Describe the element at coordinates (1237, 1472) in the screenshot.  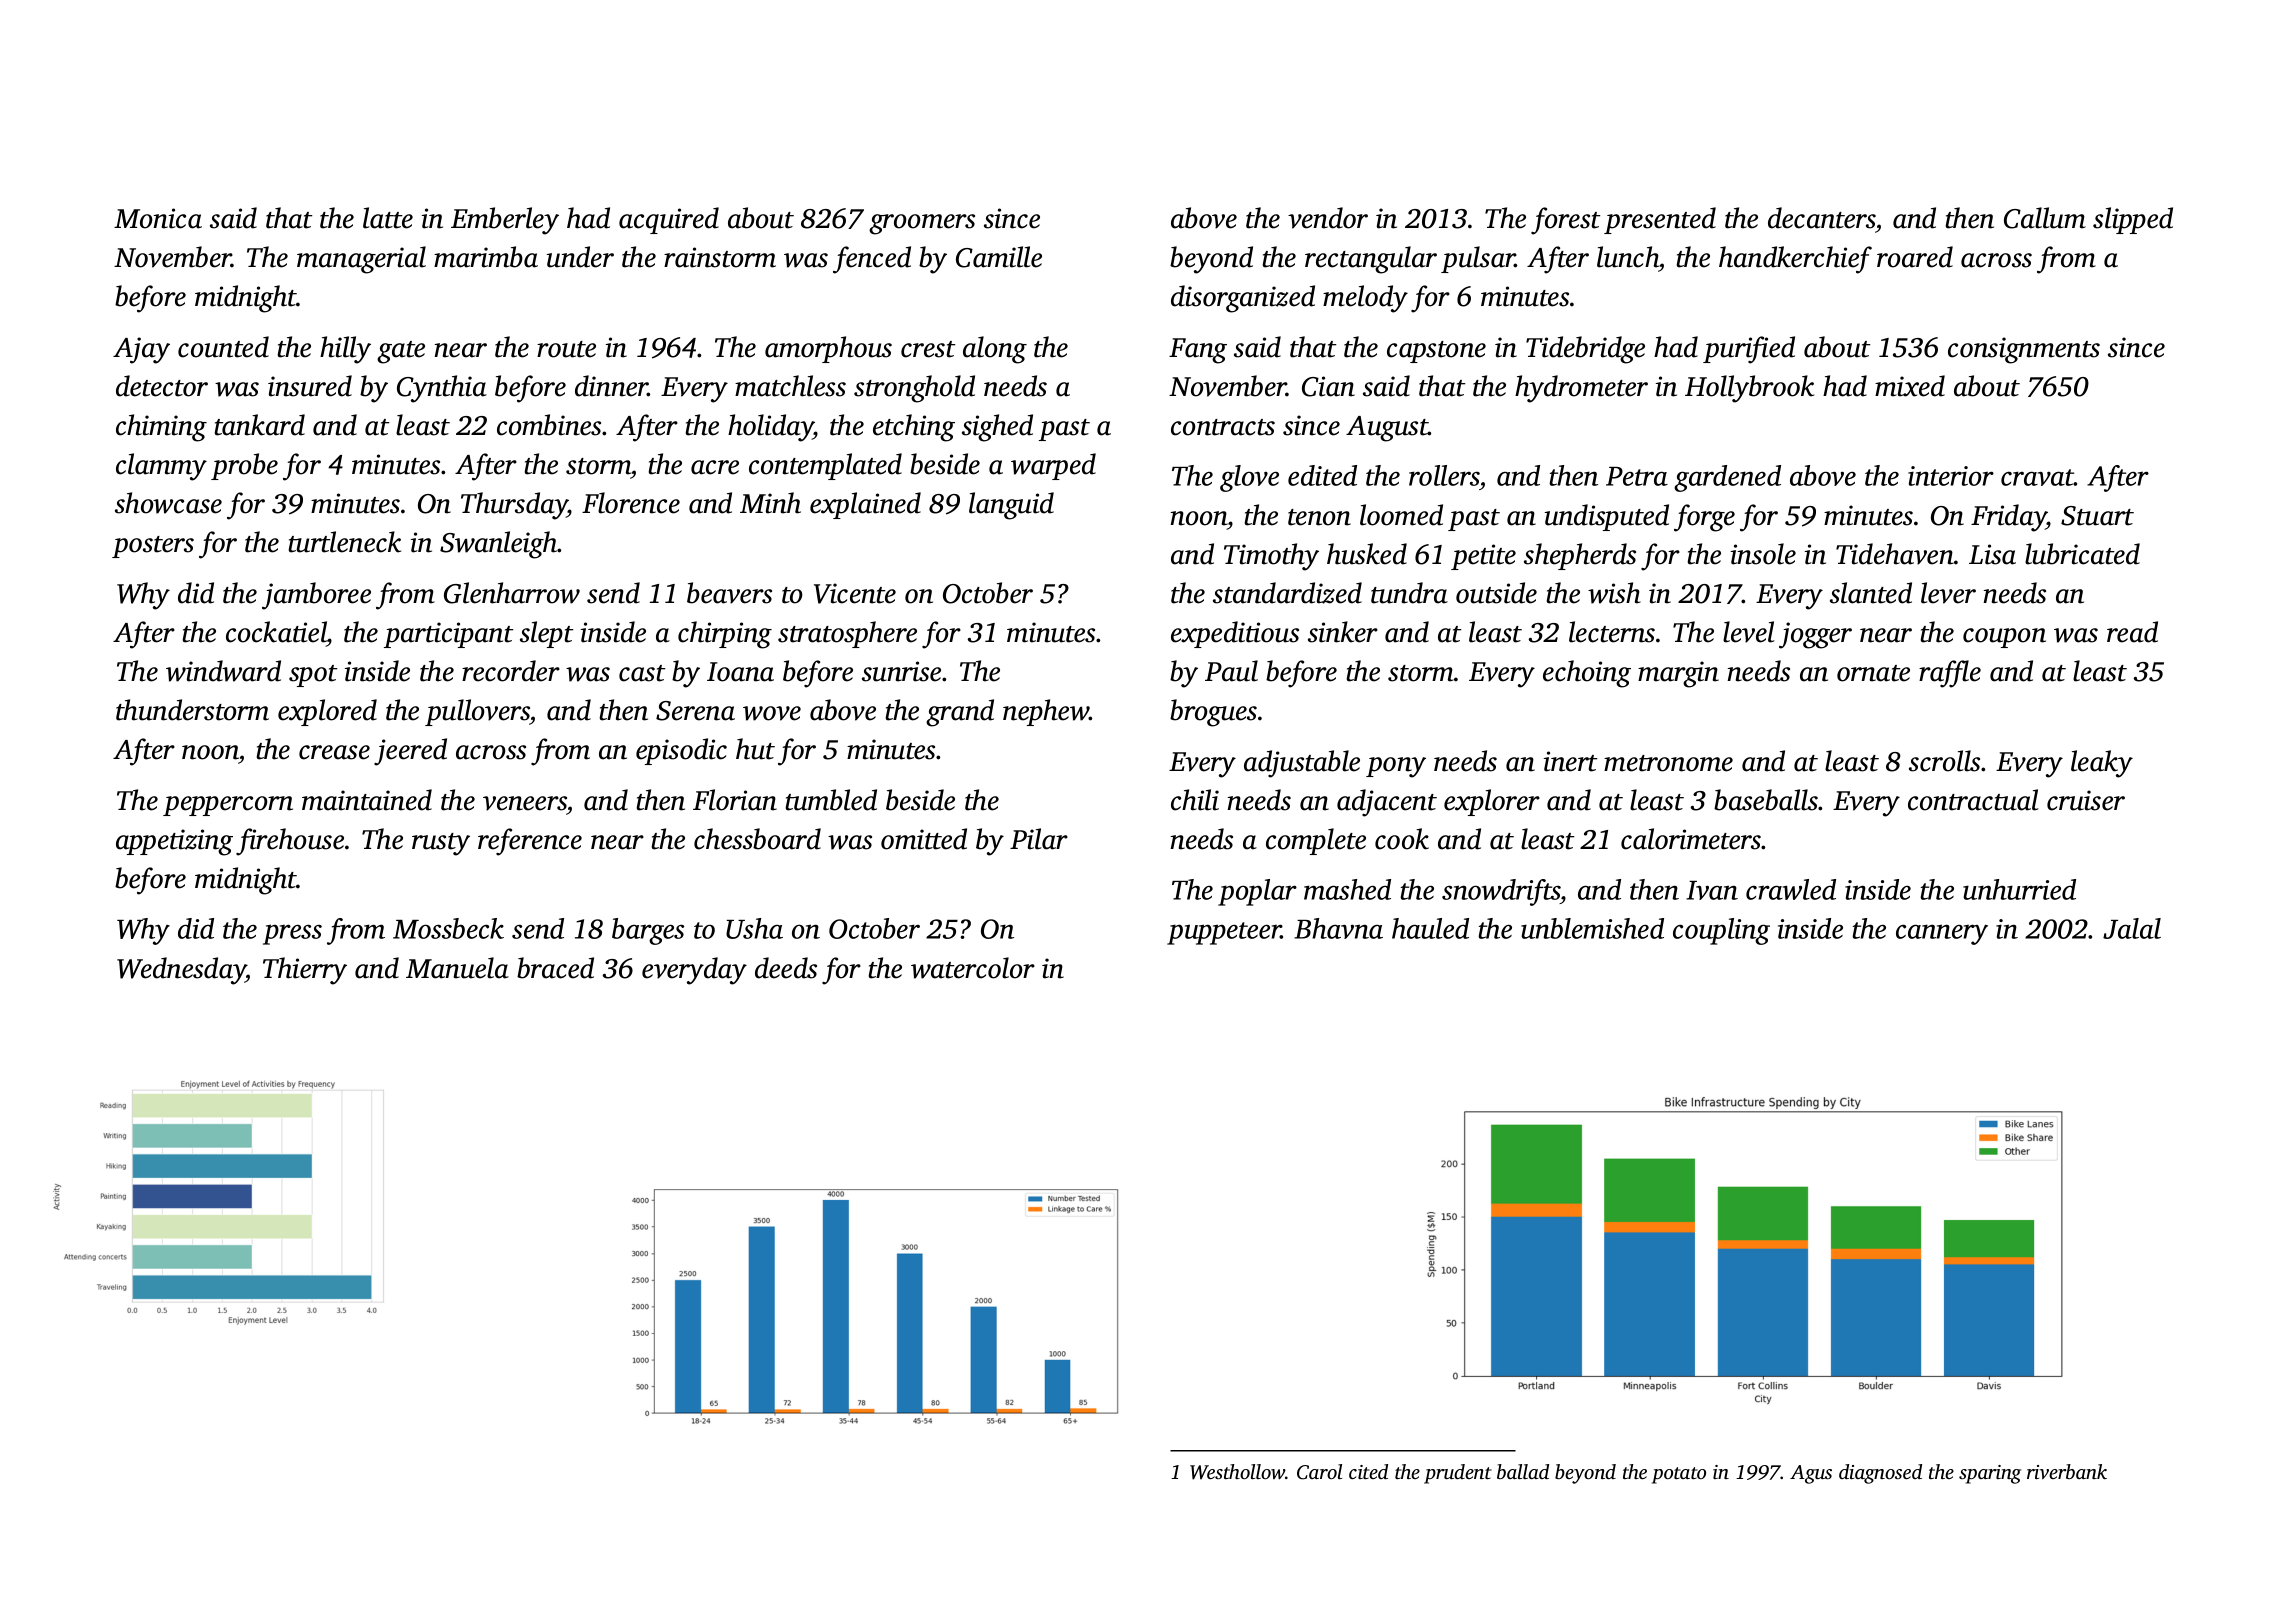
I see `Westhollow` at that location.
